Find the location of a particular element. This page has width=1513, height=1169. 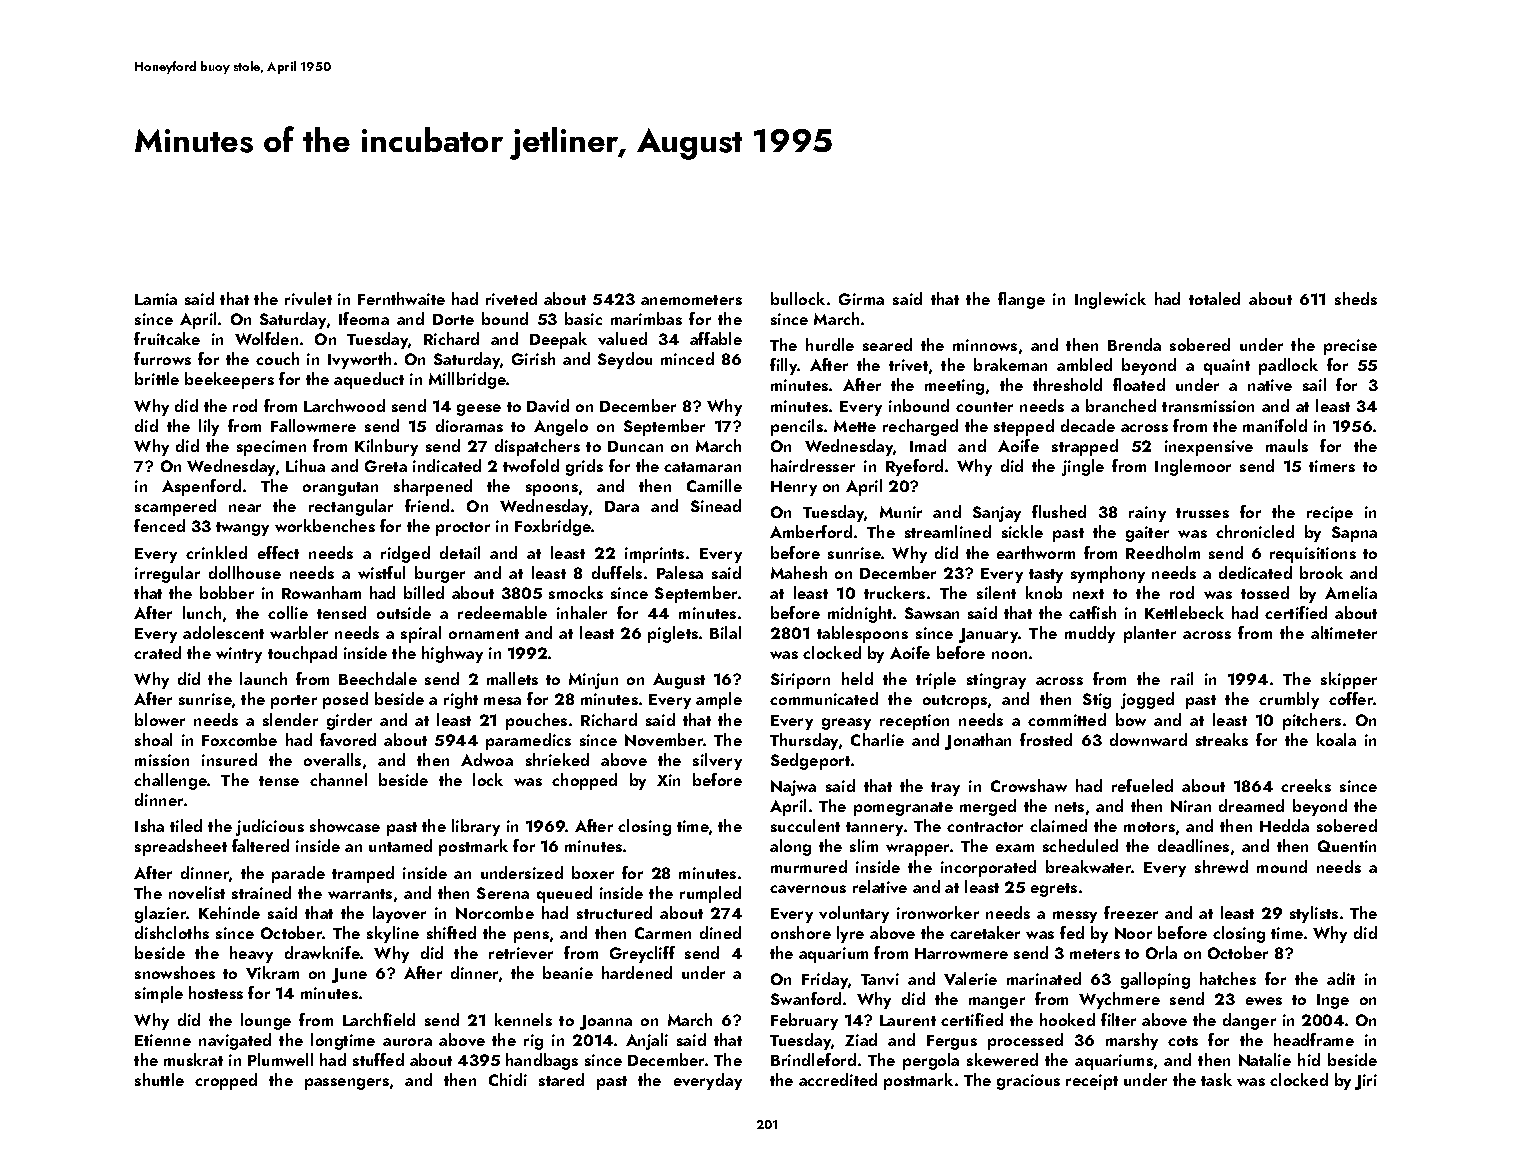

Amberford is located at coordinates (811, 531).
